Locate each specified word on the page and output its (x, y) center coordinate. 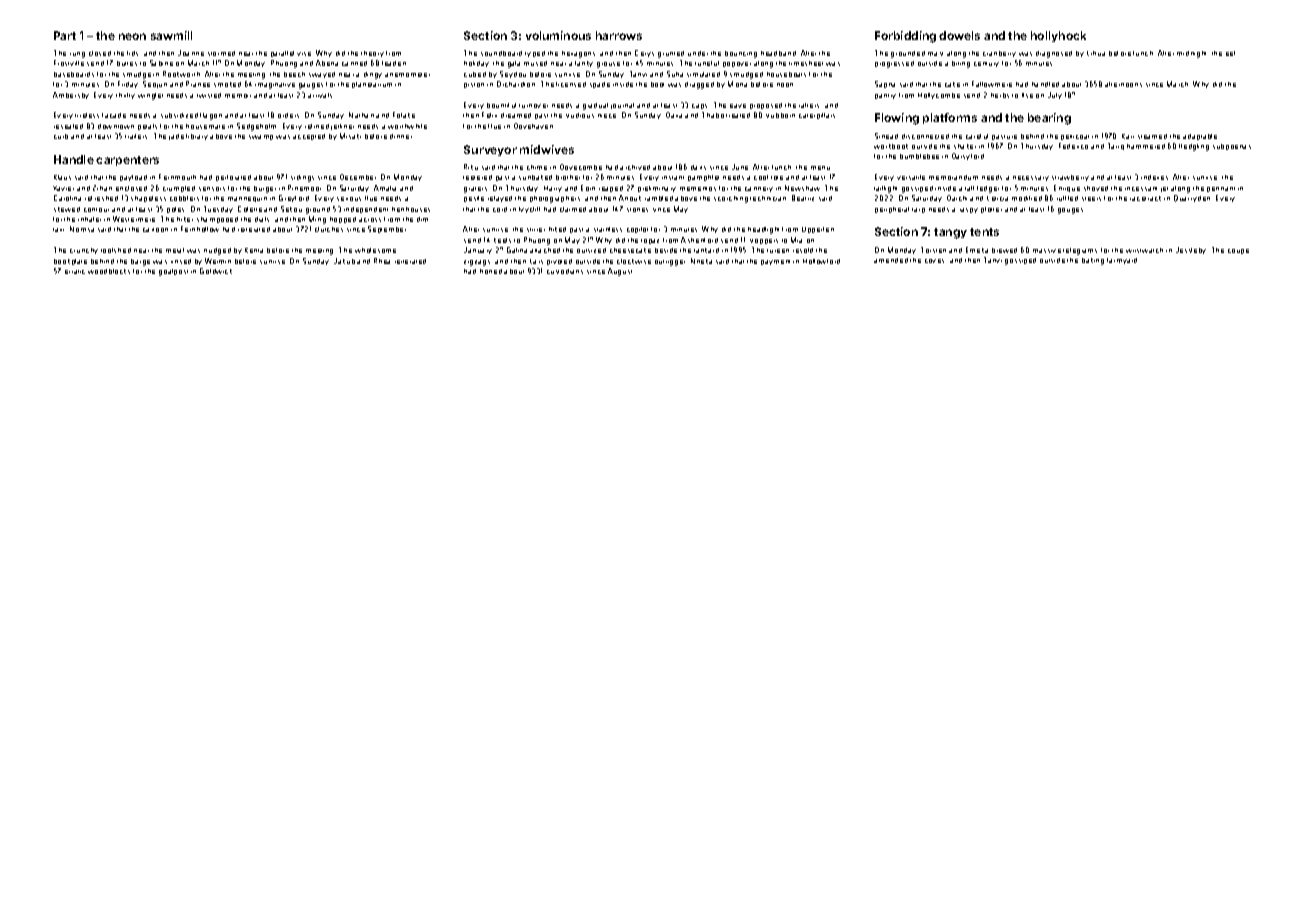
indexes (1154, 177)
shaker (965, 146)
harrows (619, 35)
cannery (759, 189)
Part (65, 35)
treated (738, 115)
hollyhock (1058, 36)
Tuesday (218, 209)
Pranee (198, 84)
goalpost (173, 272)
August (620, 272)
